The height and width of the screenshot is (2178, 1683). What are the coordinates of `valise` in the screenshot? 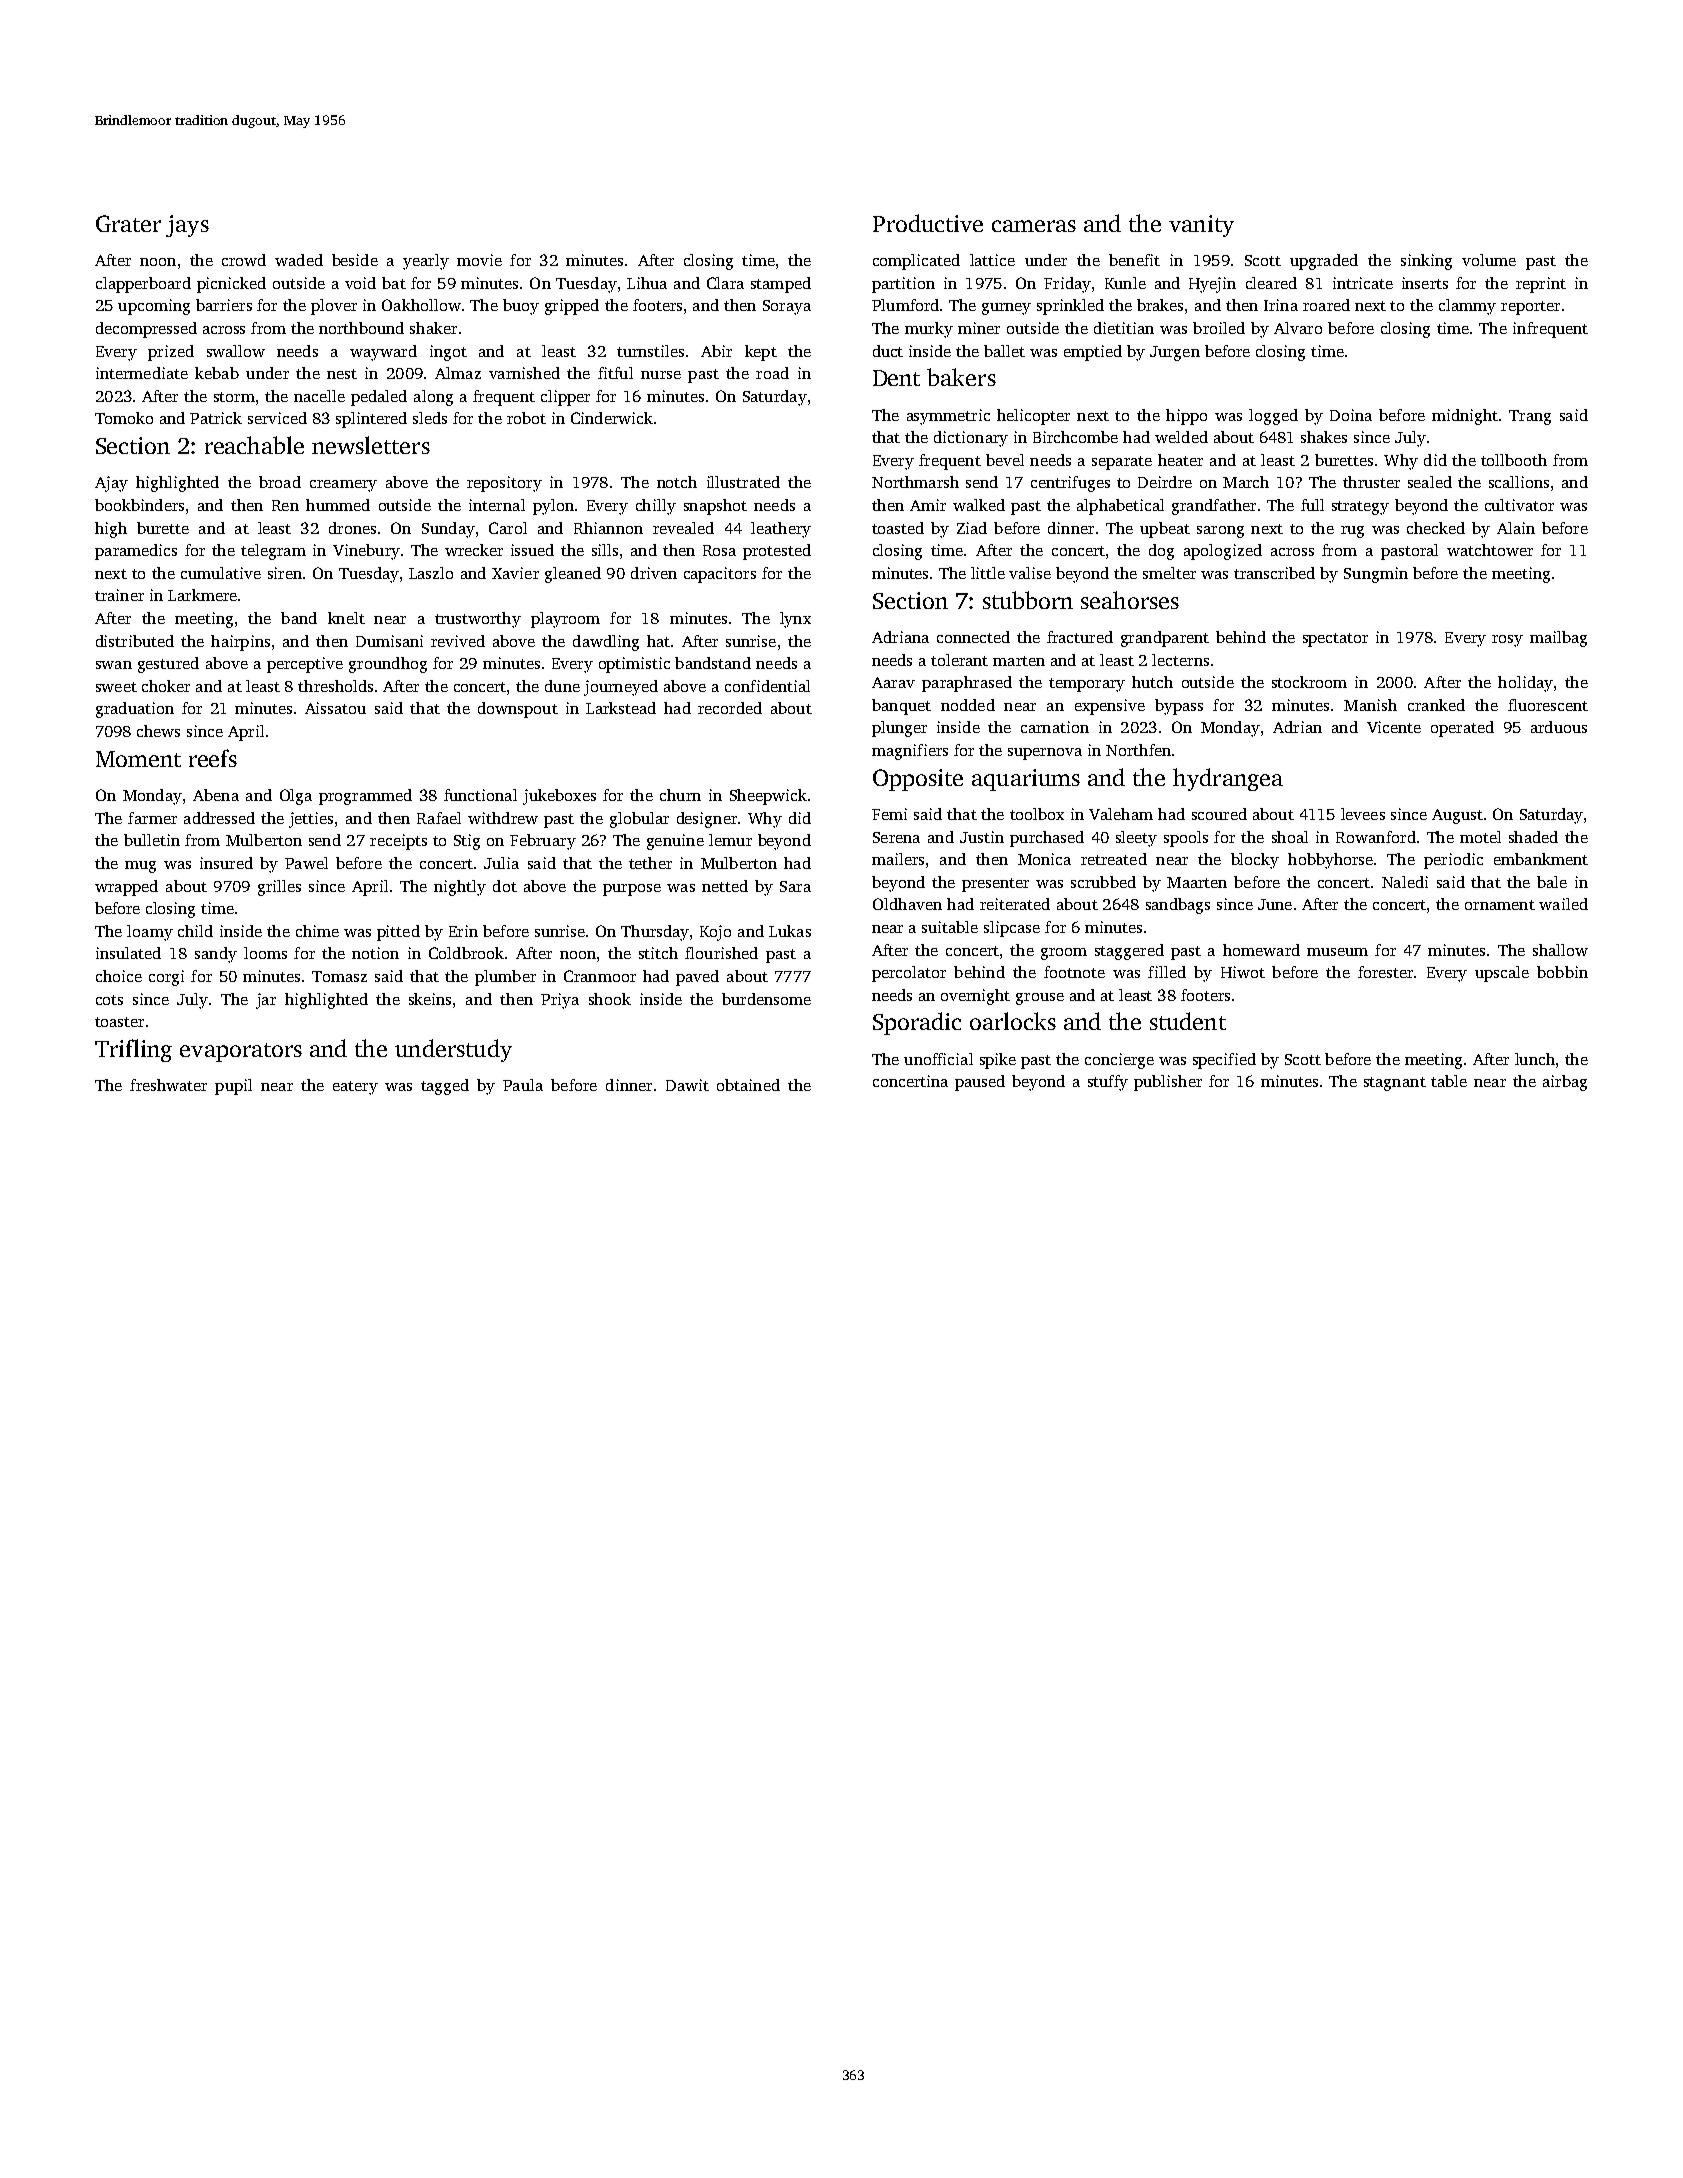 It's located at (1030, 573).
